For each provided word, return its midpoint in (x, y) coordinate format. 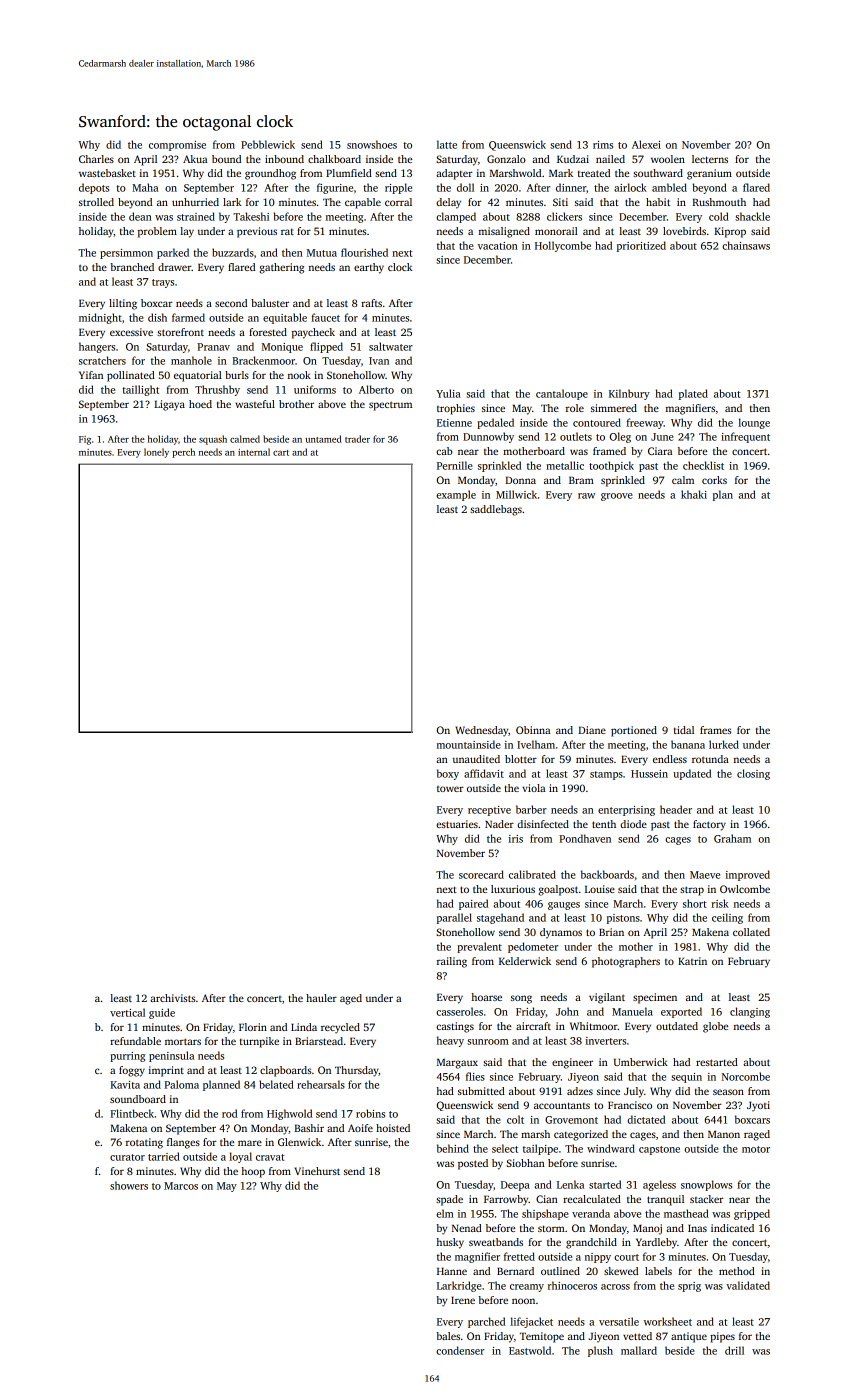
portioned (634, 731)
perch (183, 453)
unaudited (476, 759)
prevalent (479, 947)
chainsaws (746, 245)
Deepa (515, 1186)
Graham (732, 838)
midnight (100, 318)
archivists (172, 998)
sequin (686, 1078)
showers (129, 1185)
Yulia (448, 393)
